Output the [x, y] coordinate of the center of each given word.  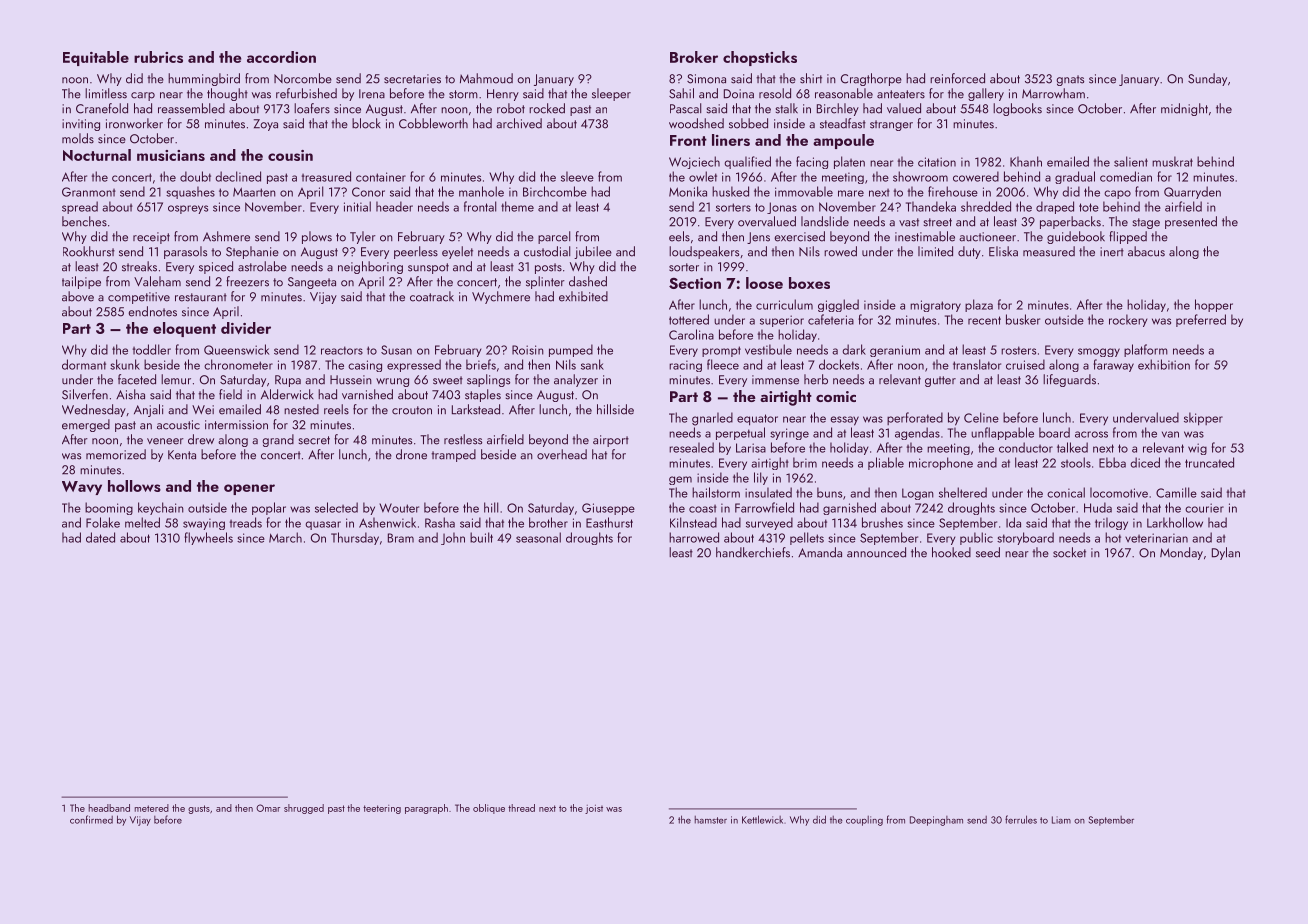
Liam [1061, 820]
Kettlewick [762, 819]
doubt [195, 176]
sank [592, 364]
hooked [951, 552]
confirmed [91, 819]
